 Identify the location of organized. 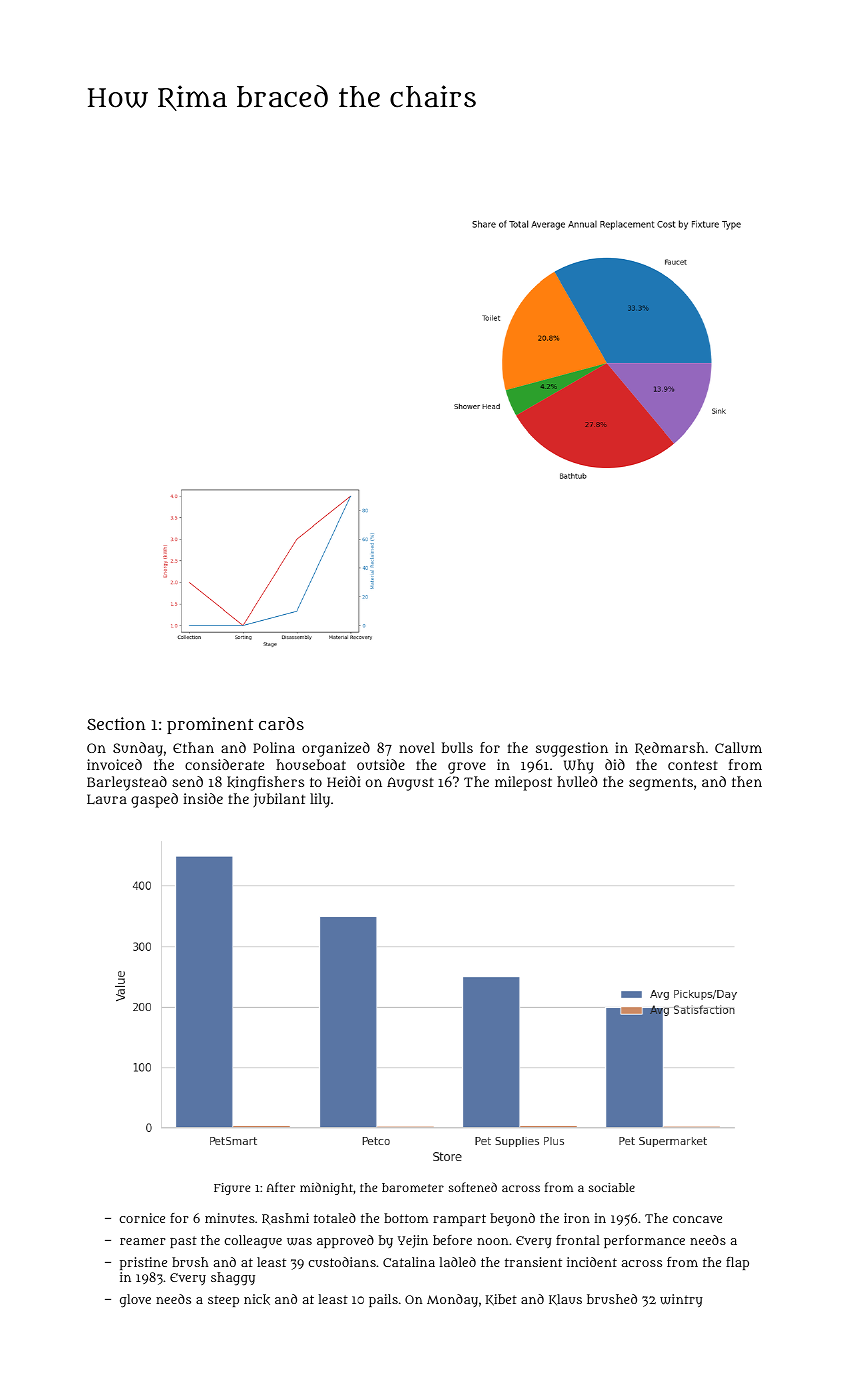
(336, 749).
